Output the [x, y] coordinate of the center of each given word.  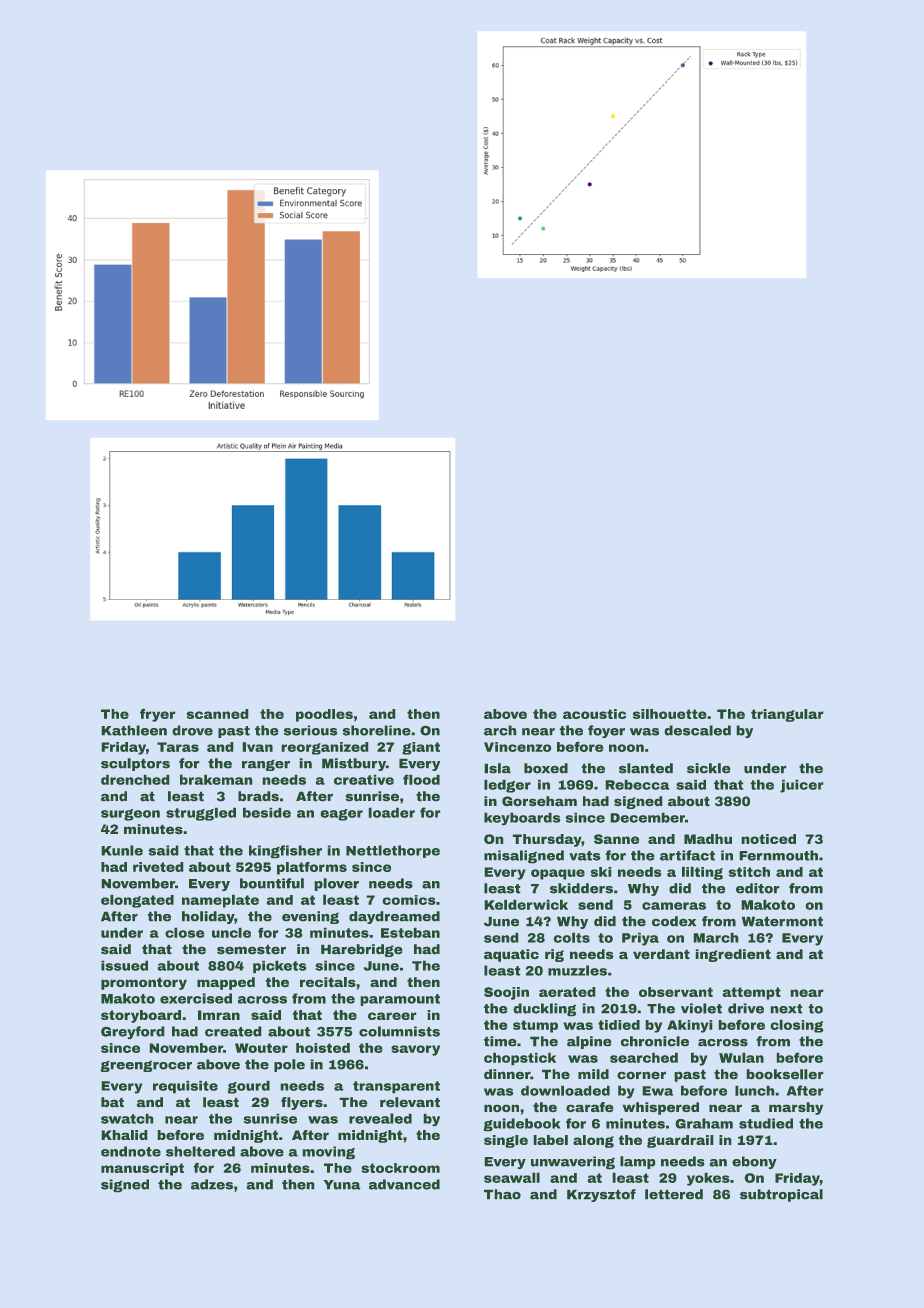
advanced [404, 1184]
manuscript [142, 1169]
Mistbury [354, 764]
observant [676, 992]
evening [310, 917]
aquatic [511, 955]
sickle [708, 768]
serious [310, 730]
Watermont [782, 921]
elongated [137, 901]
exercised [196, 998]
